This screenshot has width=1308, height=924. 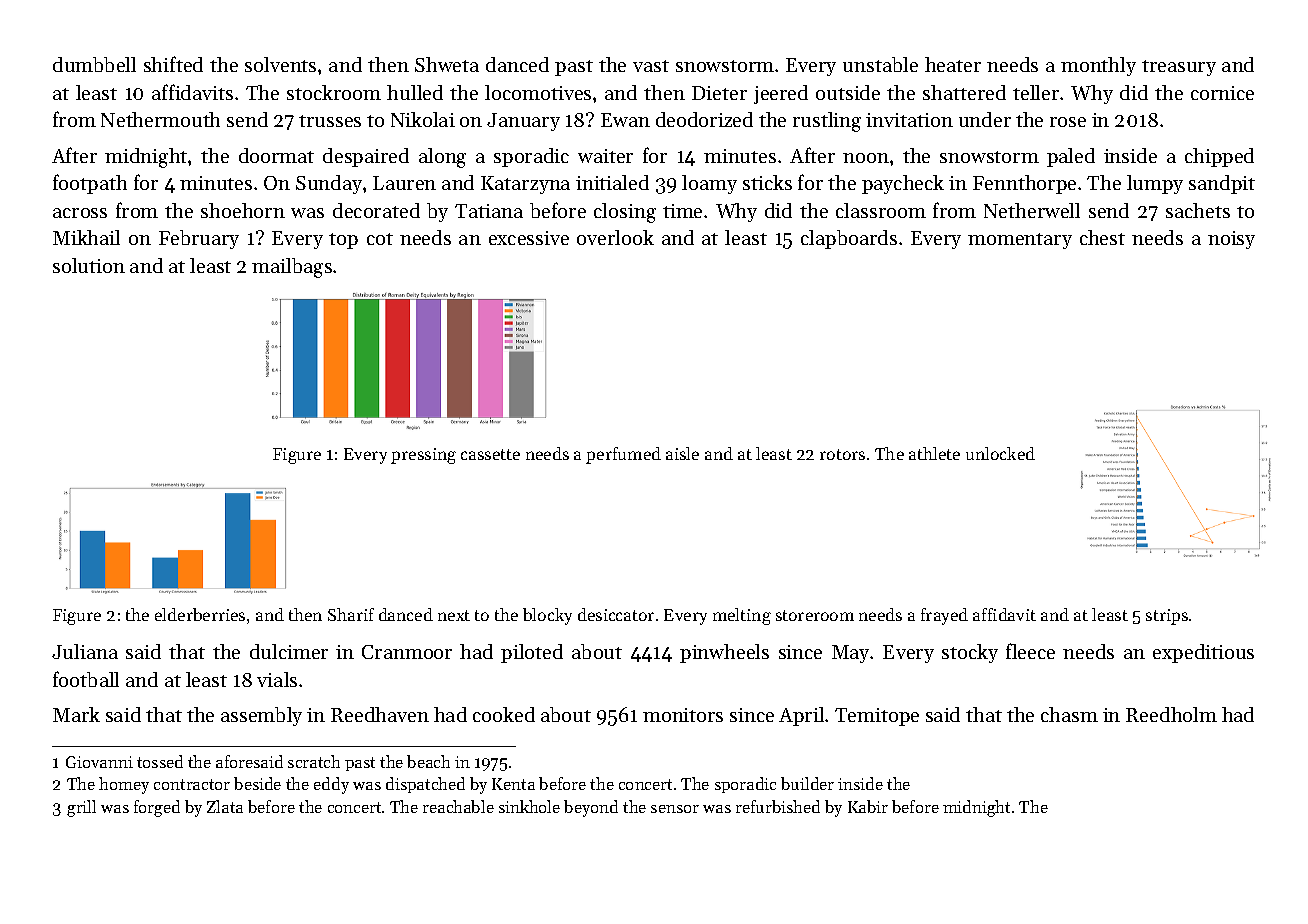 I want to click on locomotives, so click(x=538, y=92).
